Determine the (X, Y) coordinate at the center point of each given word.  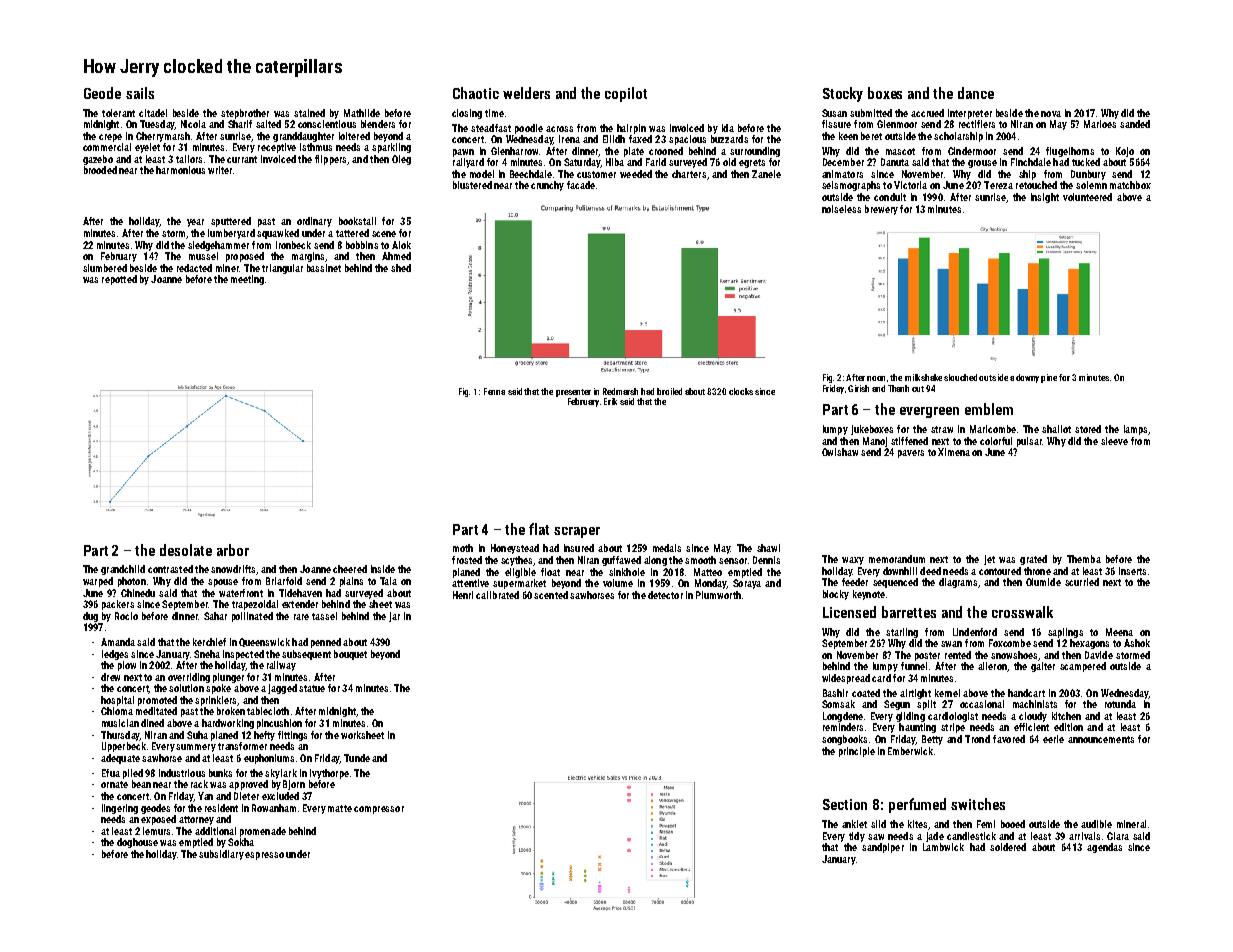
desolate (186, 550)
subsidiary (221, 855)
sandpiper (883, 848)
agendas (1104, 848)
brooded (100, 170)
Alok (401, 245)
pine (1049, 378)
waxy (853, 561)
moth (463, 548)
